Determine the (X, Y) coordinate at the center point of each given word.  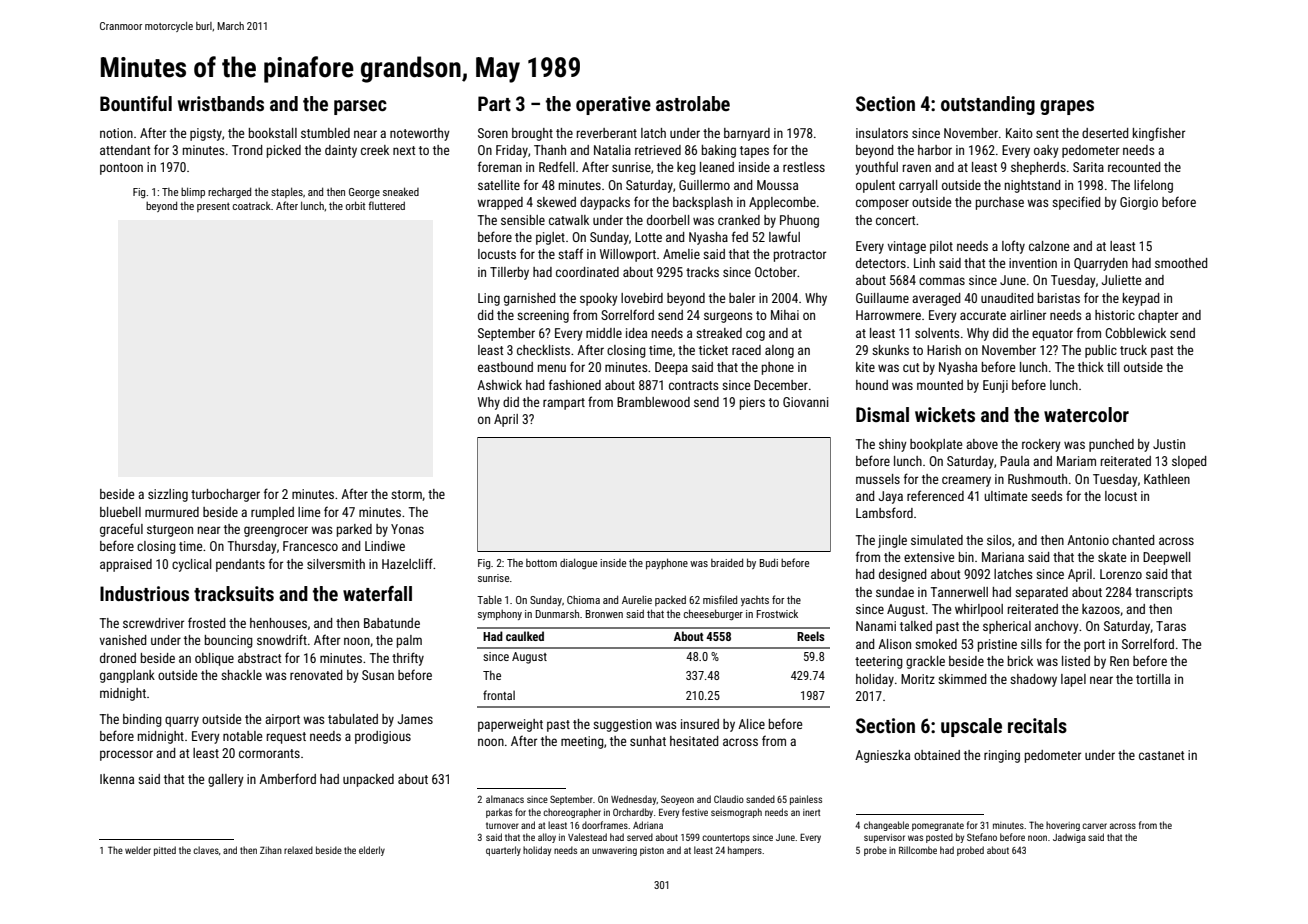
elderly (372, 851)
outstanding (988, 105)
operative (613, 105)
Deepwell (1166, 558)
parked (354, 530)
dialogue (578, 563)
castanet (1161, 755)
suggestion (622, 725)
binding (142, 720)
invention (1033, 263)
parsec (360, 107)
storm (406, 494)
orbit (355, 205)
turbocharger (225, 495)
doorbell (668, 220)
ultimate (1006, 496)
